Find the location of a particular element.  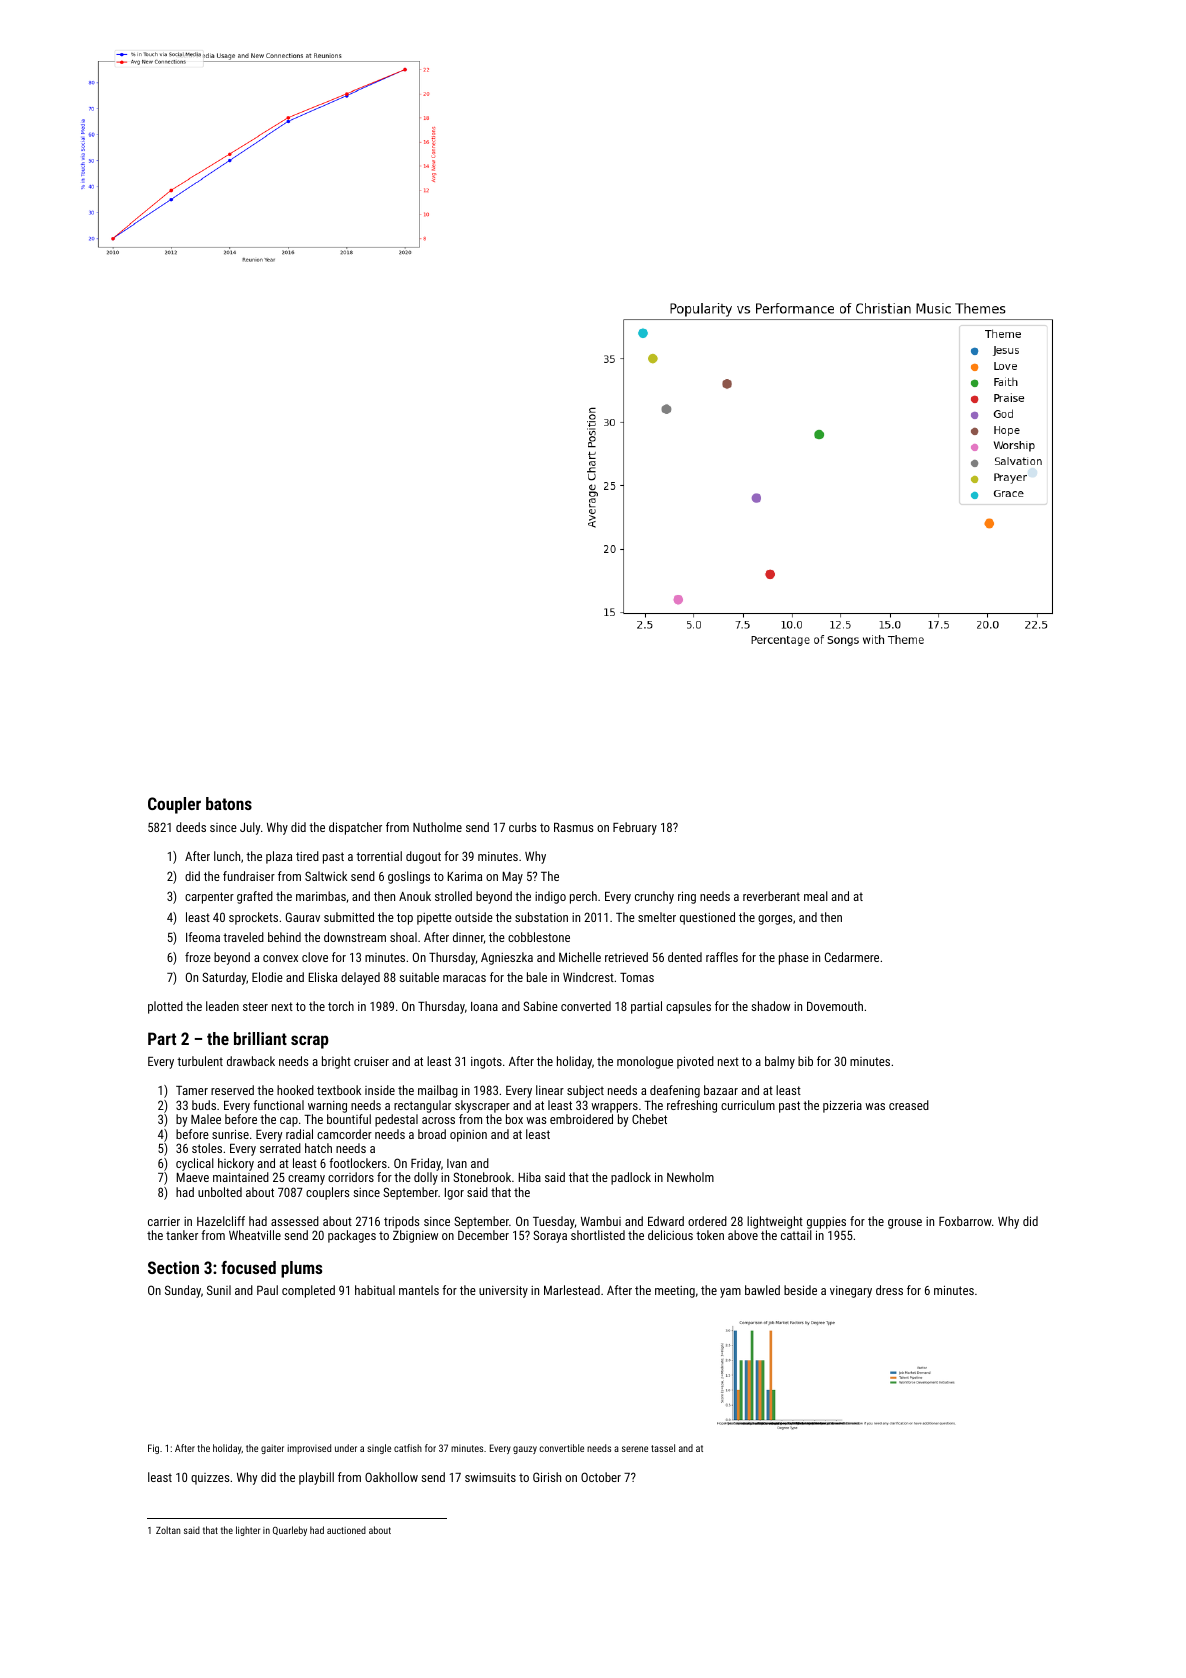

token is located at coordinates (710, 1235).
